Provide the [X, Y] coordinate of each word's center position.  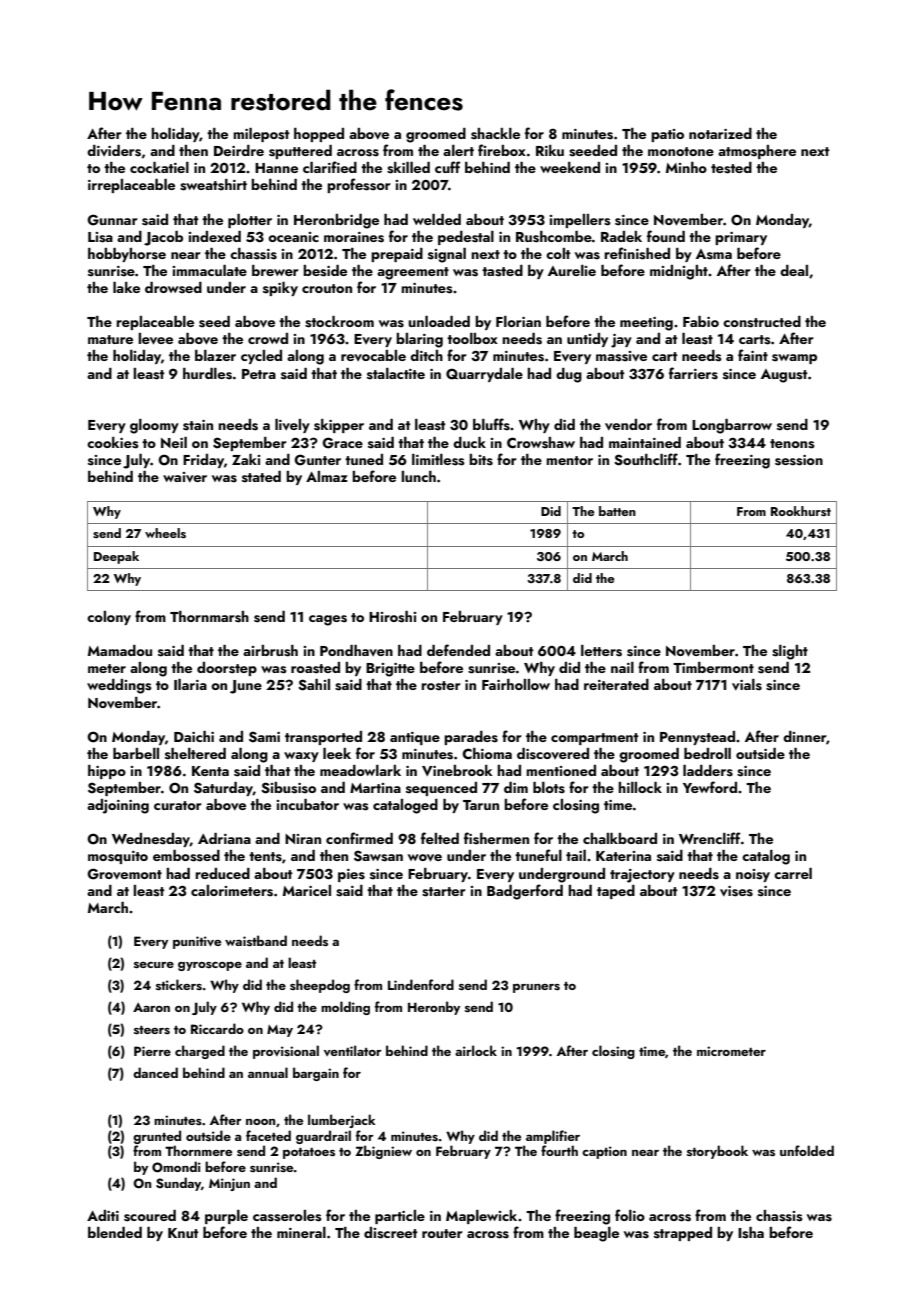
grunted [157, 1137]
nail [622, 667]
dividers [114, 151]
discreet [391, 1233]
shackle [495, 134]
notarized [720, 133]
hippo [107, 772]
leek [337, 753]
